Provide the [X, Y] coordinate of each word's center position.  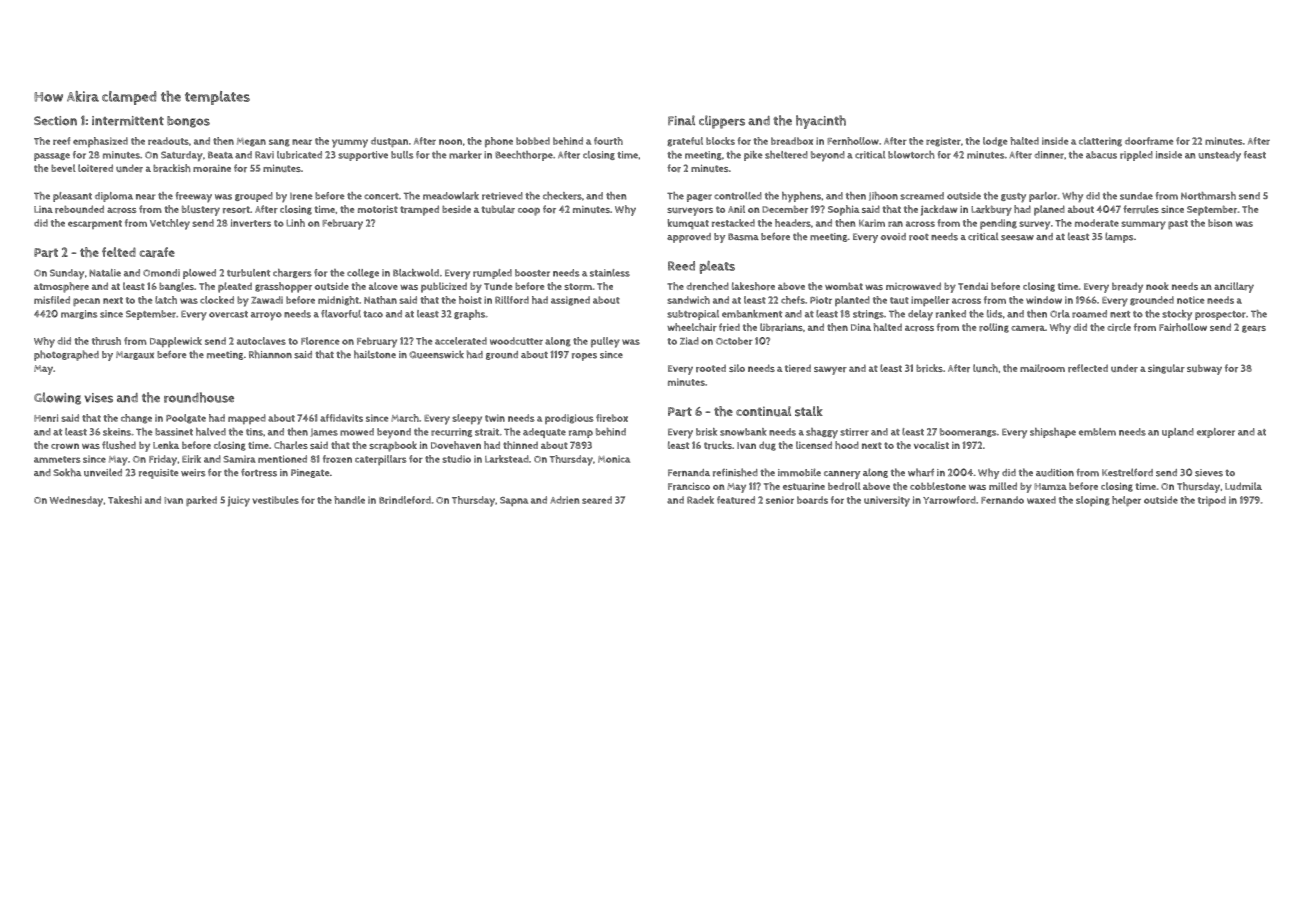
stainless [610, 273]
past [1178, 224]
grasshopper [283, 287]
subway [1204, 370]
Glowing [57, 398]
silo [737, 368]
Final [681, 120]
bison [1220, 223]
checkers [562, 196]
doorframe [1149, 141]
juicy [239, 501]
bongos [188, 122]
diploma [114, 197]
